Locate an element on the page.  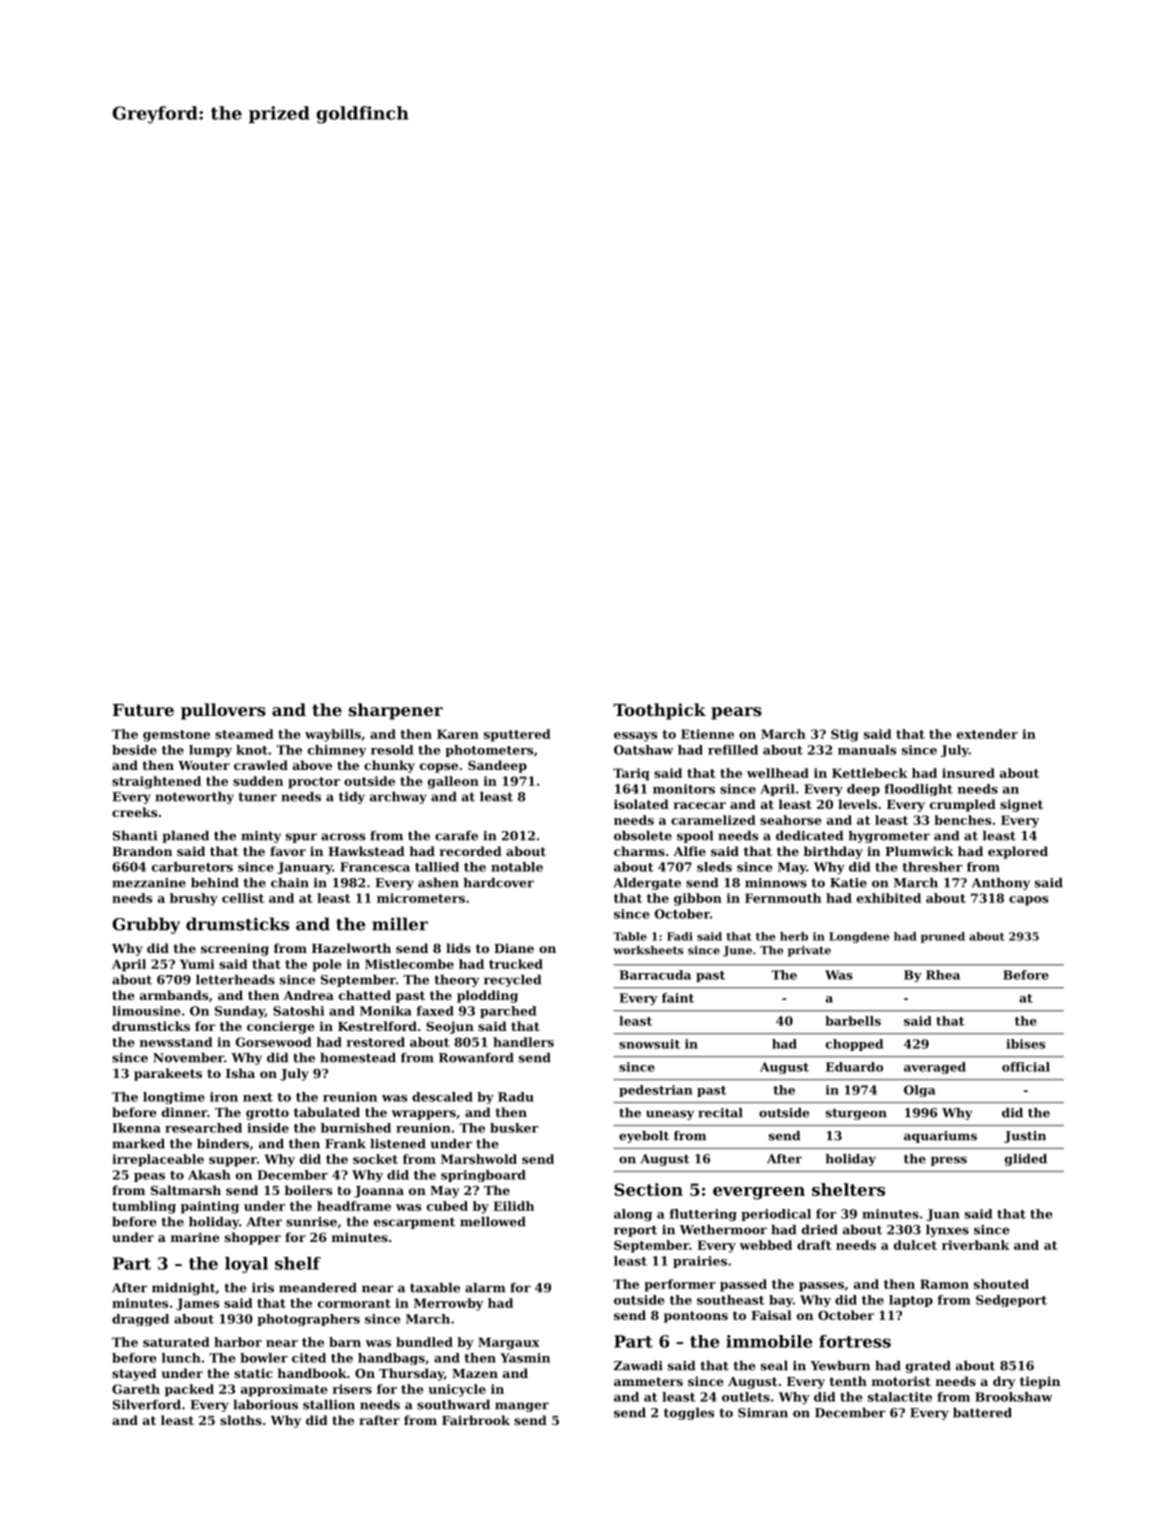
limousine is located at coordinates (146, 1011).
